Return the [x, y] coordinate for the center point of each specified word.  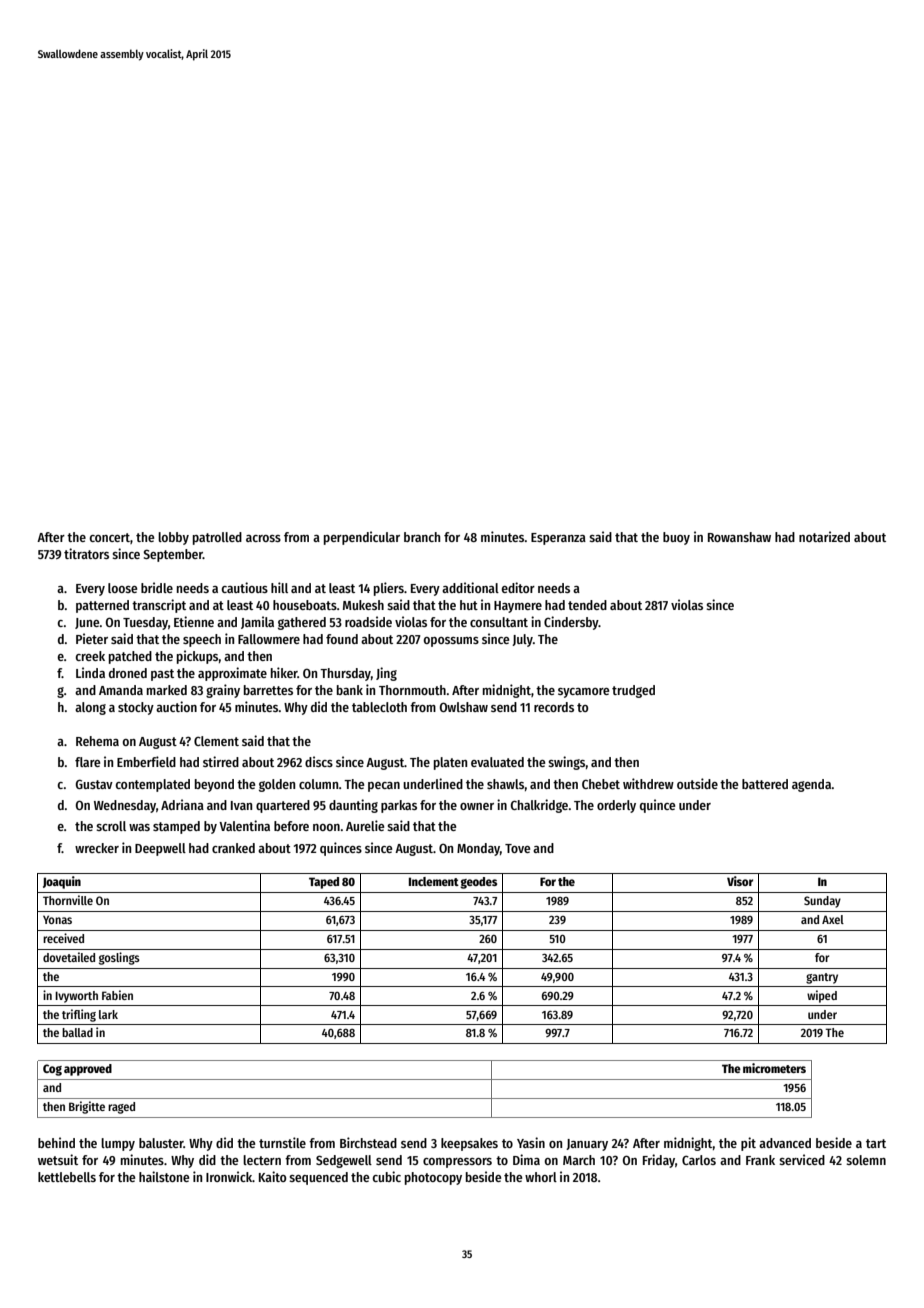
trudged [633, 691]
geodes [478, 883]
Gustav [94, 784]
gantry [822, 978]
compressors [457, 1163]
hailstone [164, 1176]
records [554, 707]
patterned [102, 606]
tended [587, 605]
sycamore [583, 693]
